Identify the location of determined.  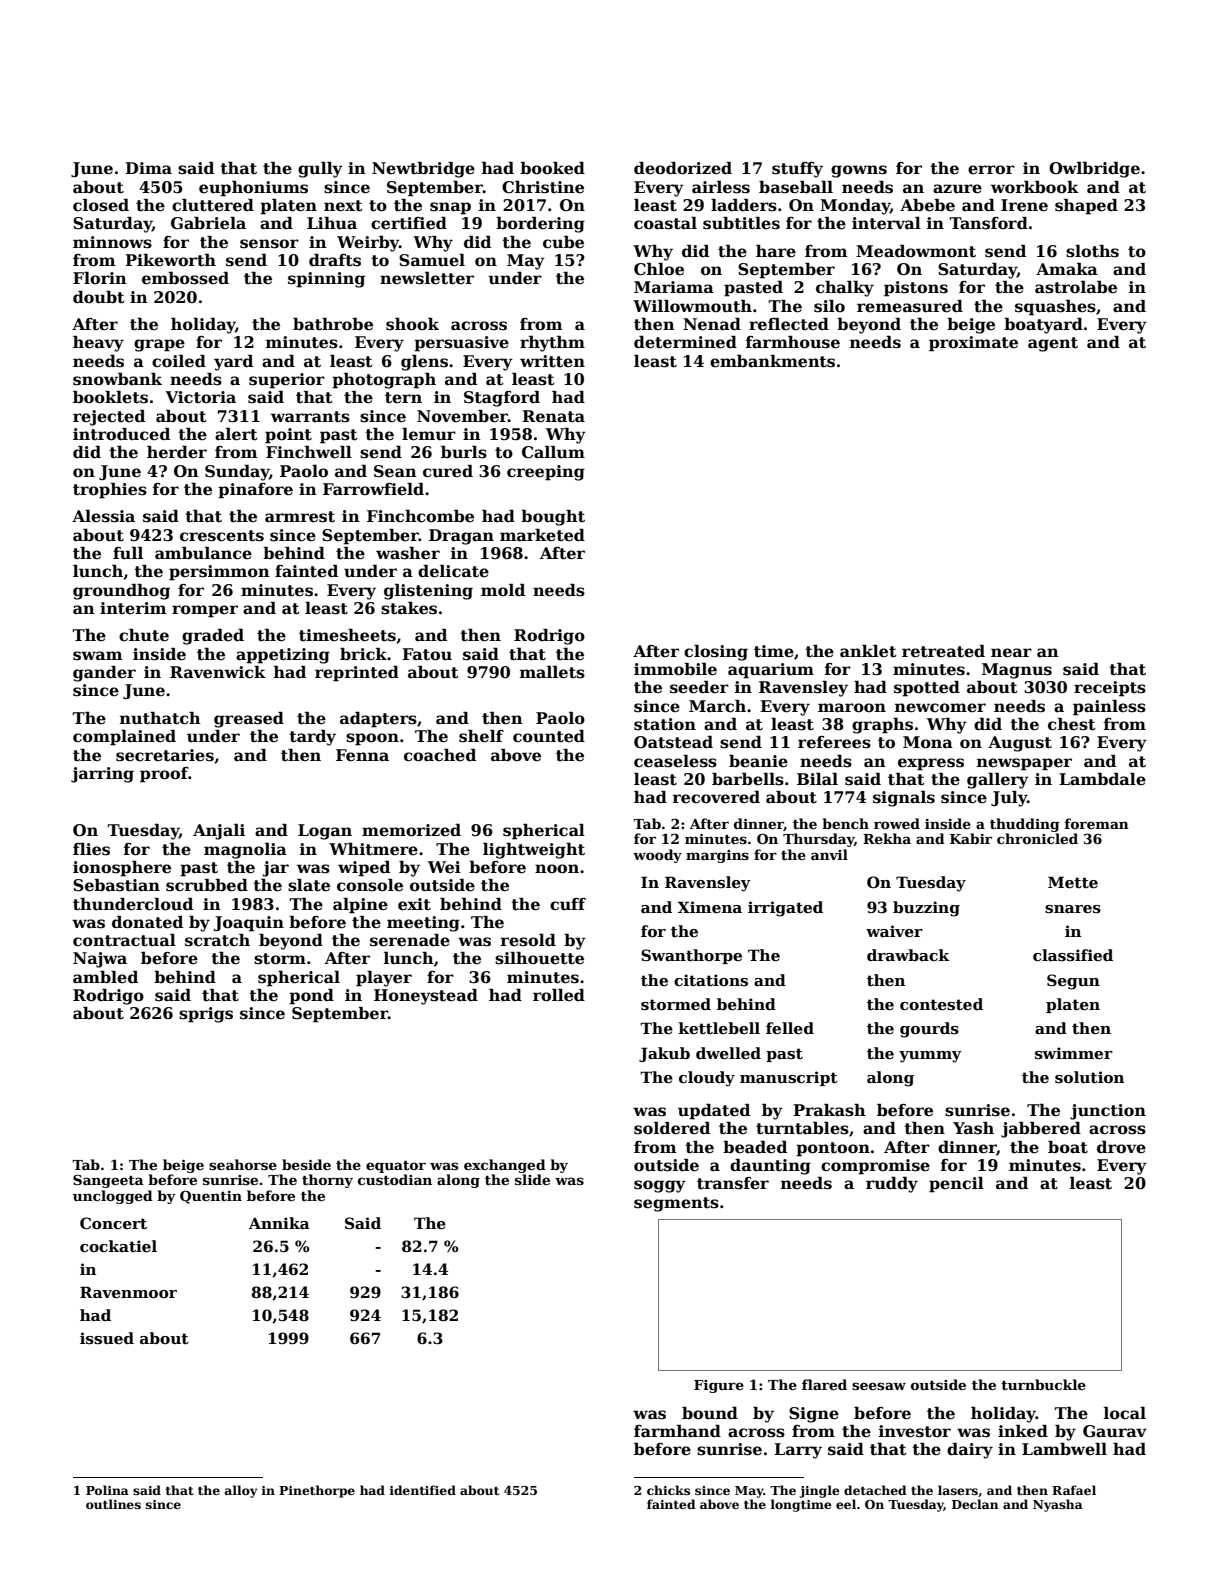
(685, 342).
